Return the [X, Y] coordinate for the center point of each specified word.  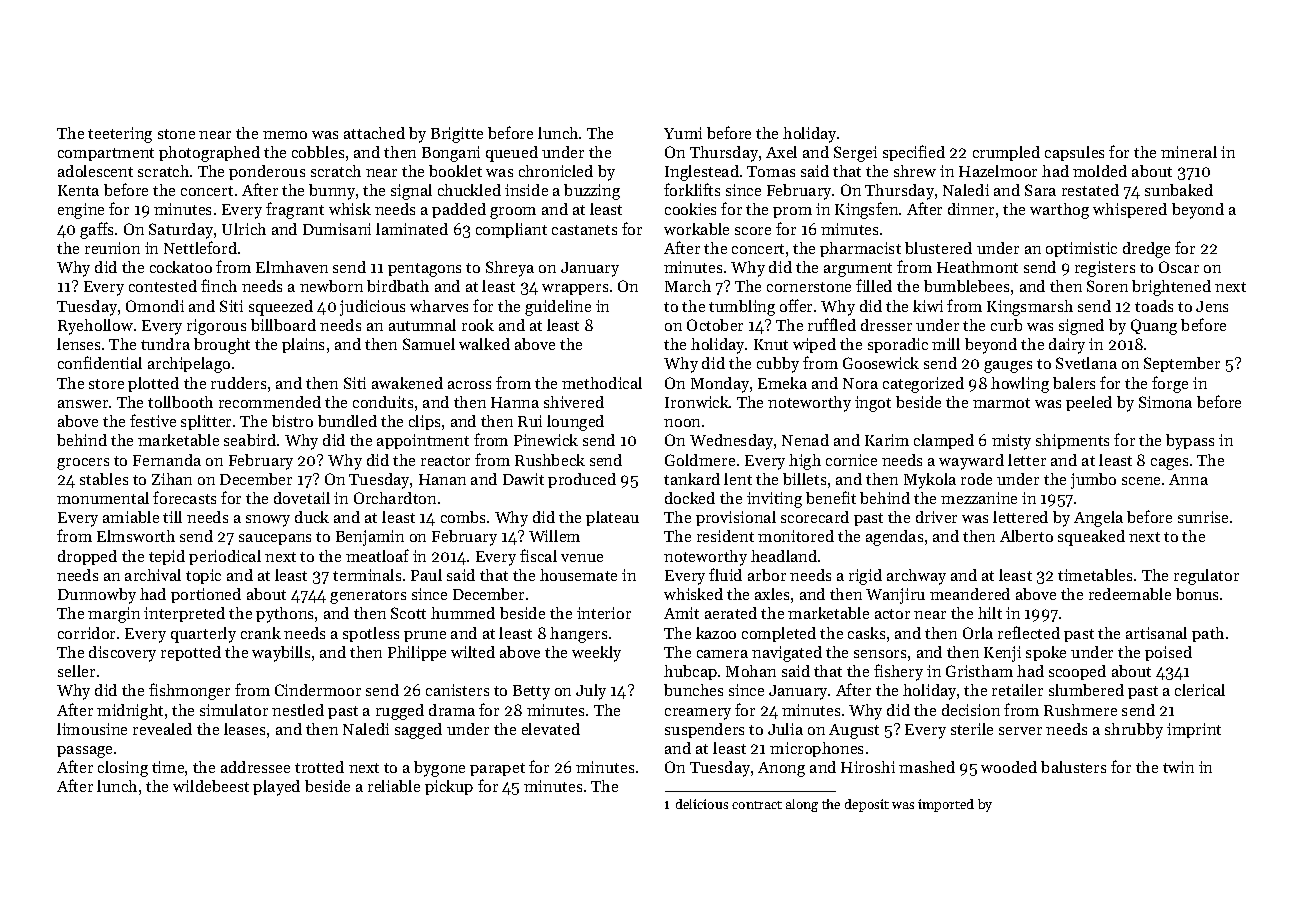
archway [916, 577]
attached [374, 133]
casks [866, 633]
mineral [1189, 152]
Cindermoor [318, 690]
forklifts [692, 189]
